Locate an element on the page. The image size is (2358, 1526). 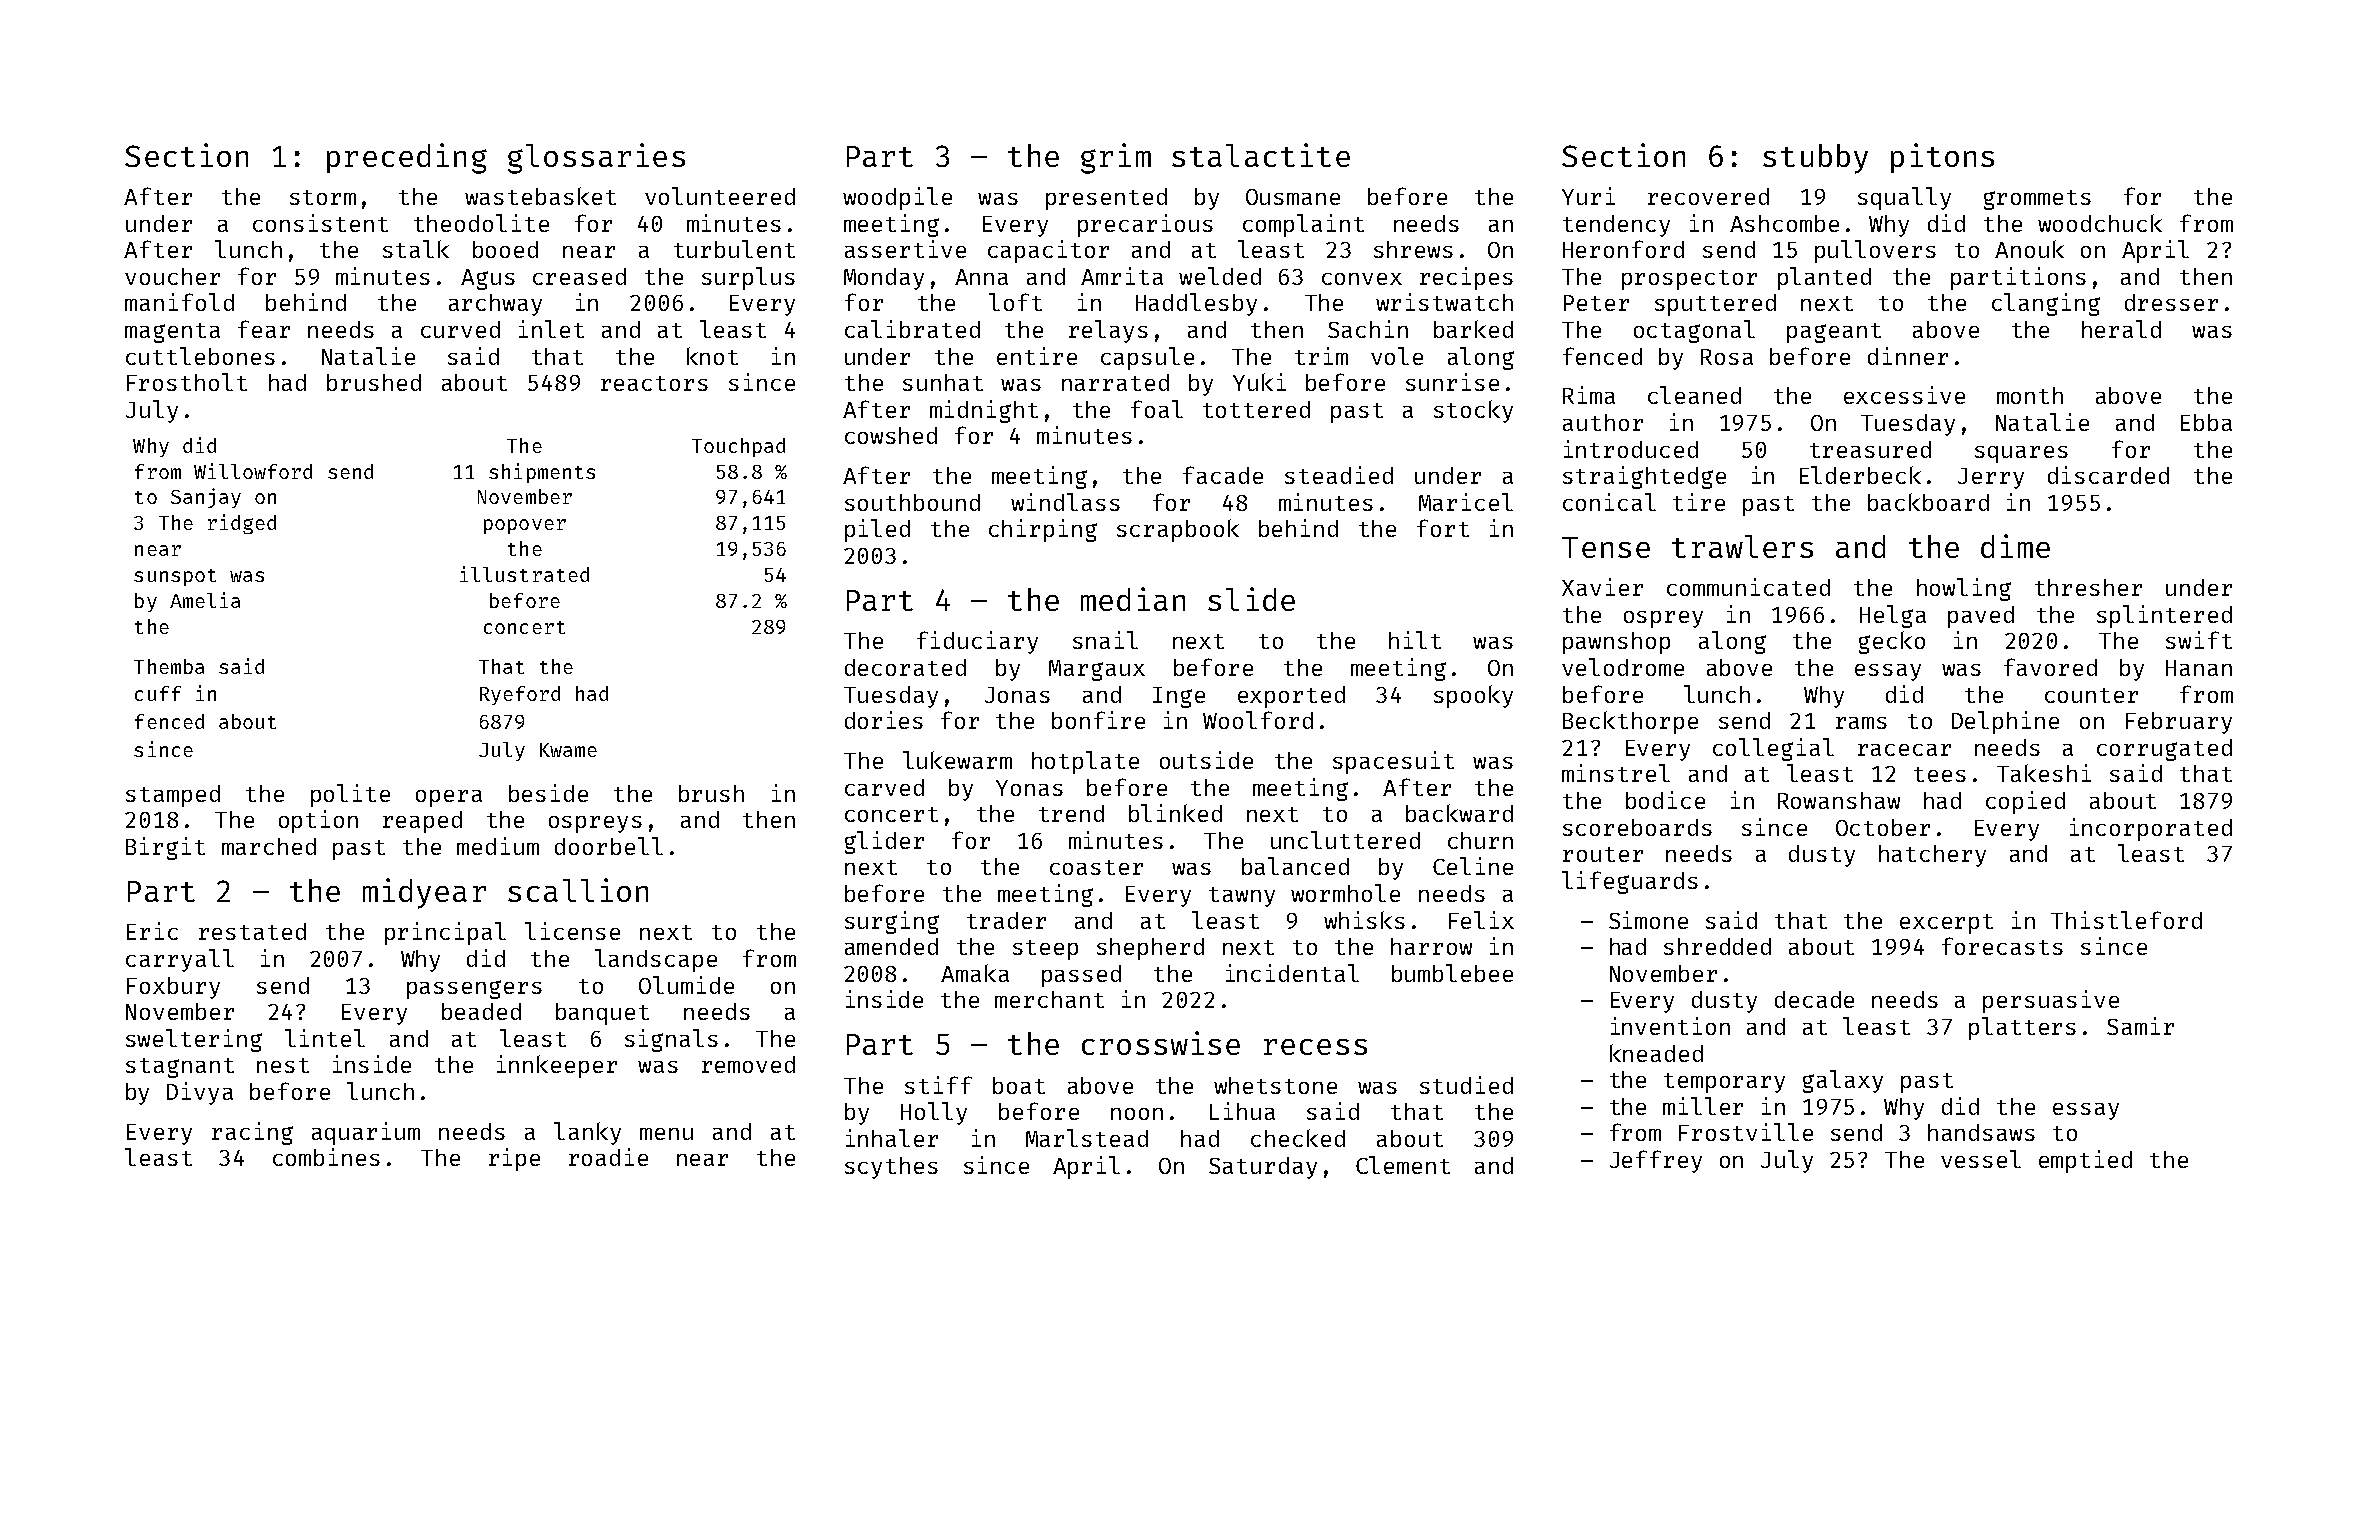
vessel is located at coordinates (1981, 1159).
